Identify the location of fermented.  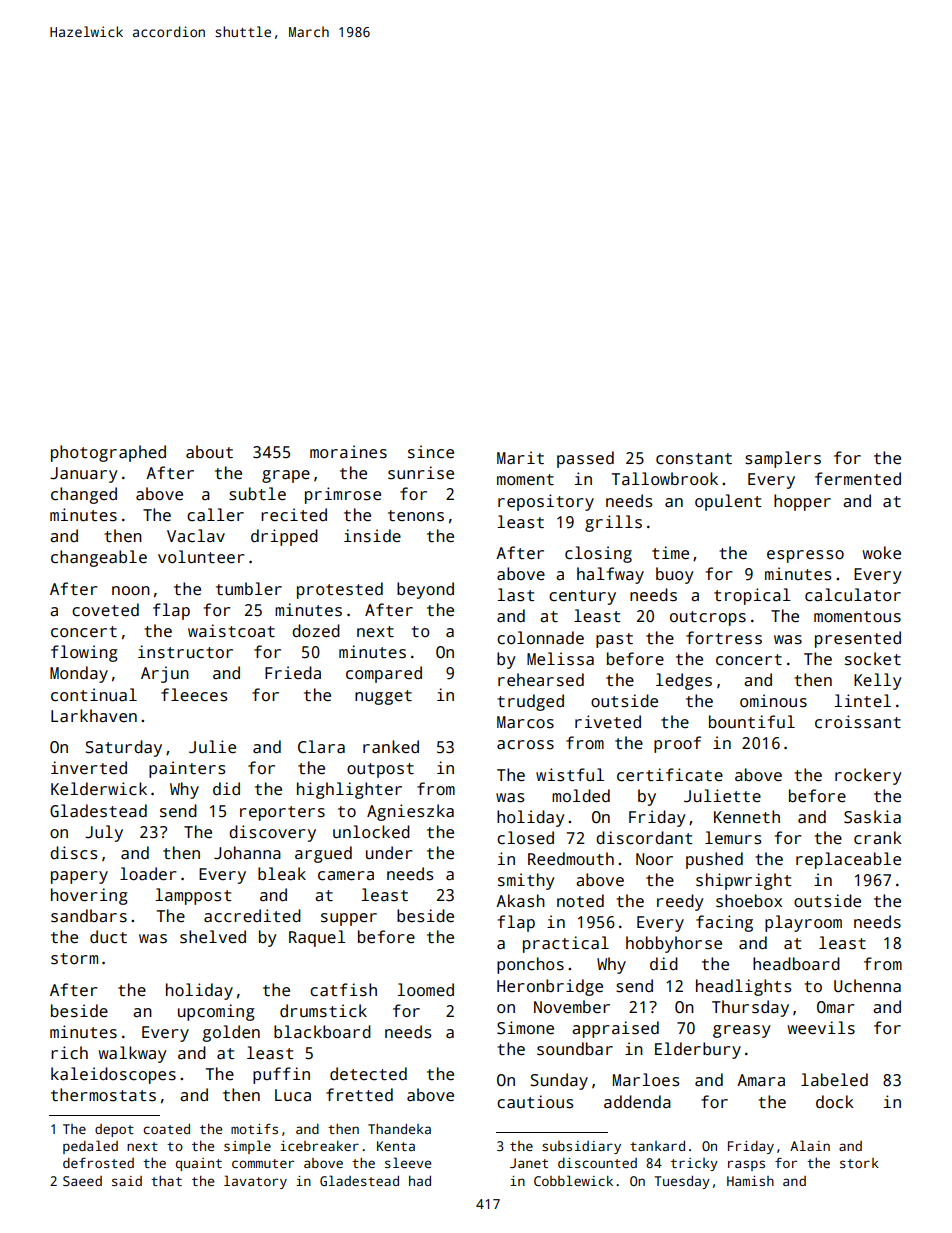
(858, 478).
